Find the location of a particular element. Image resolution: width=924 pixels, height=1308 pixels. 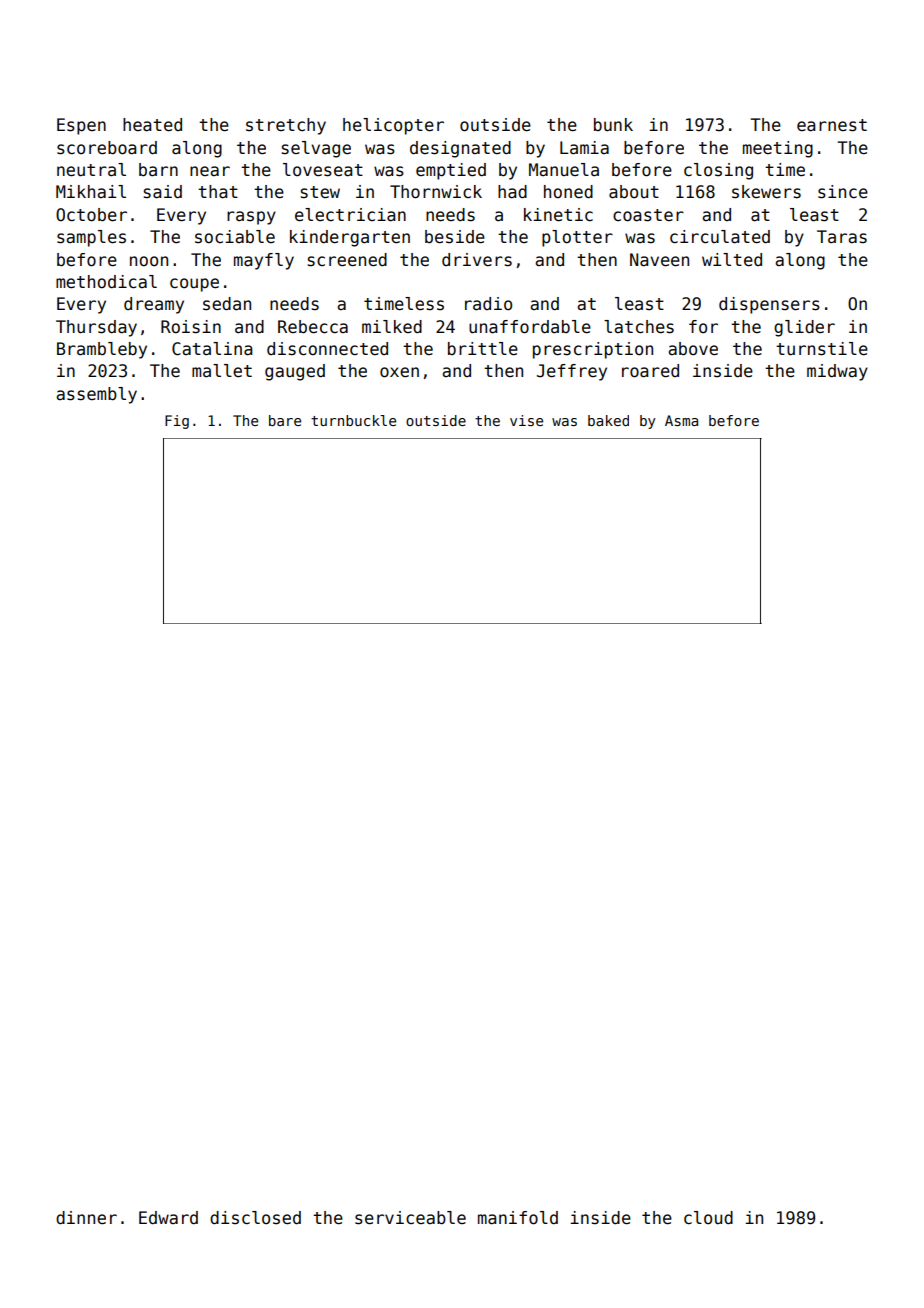

near is located at coordinates (210, 171).
